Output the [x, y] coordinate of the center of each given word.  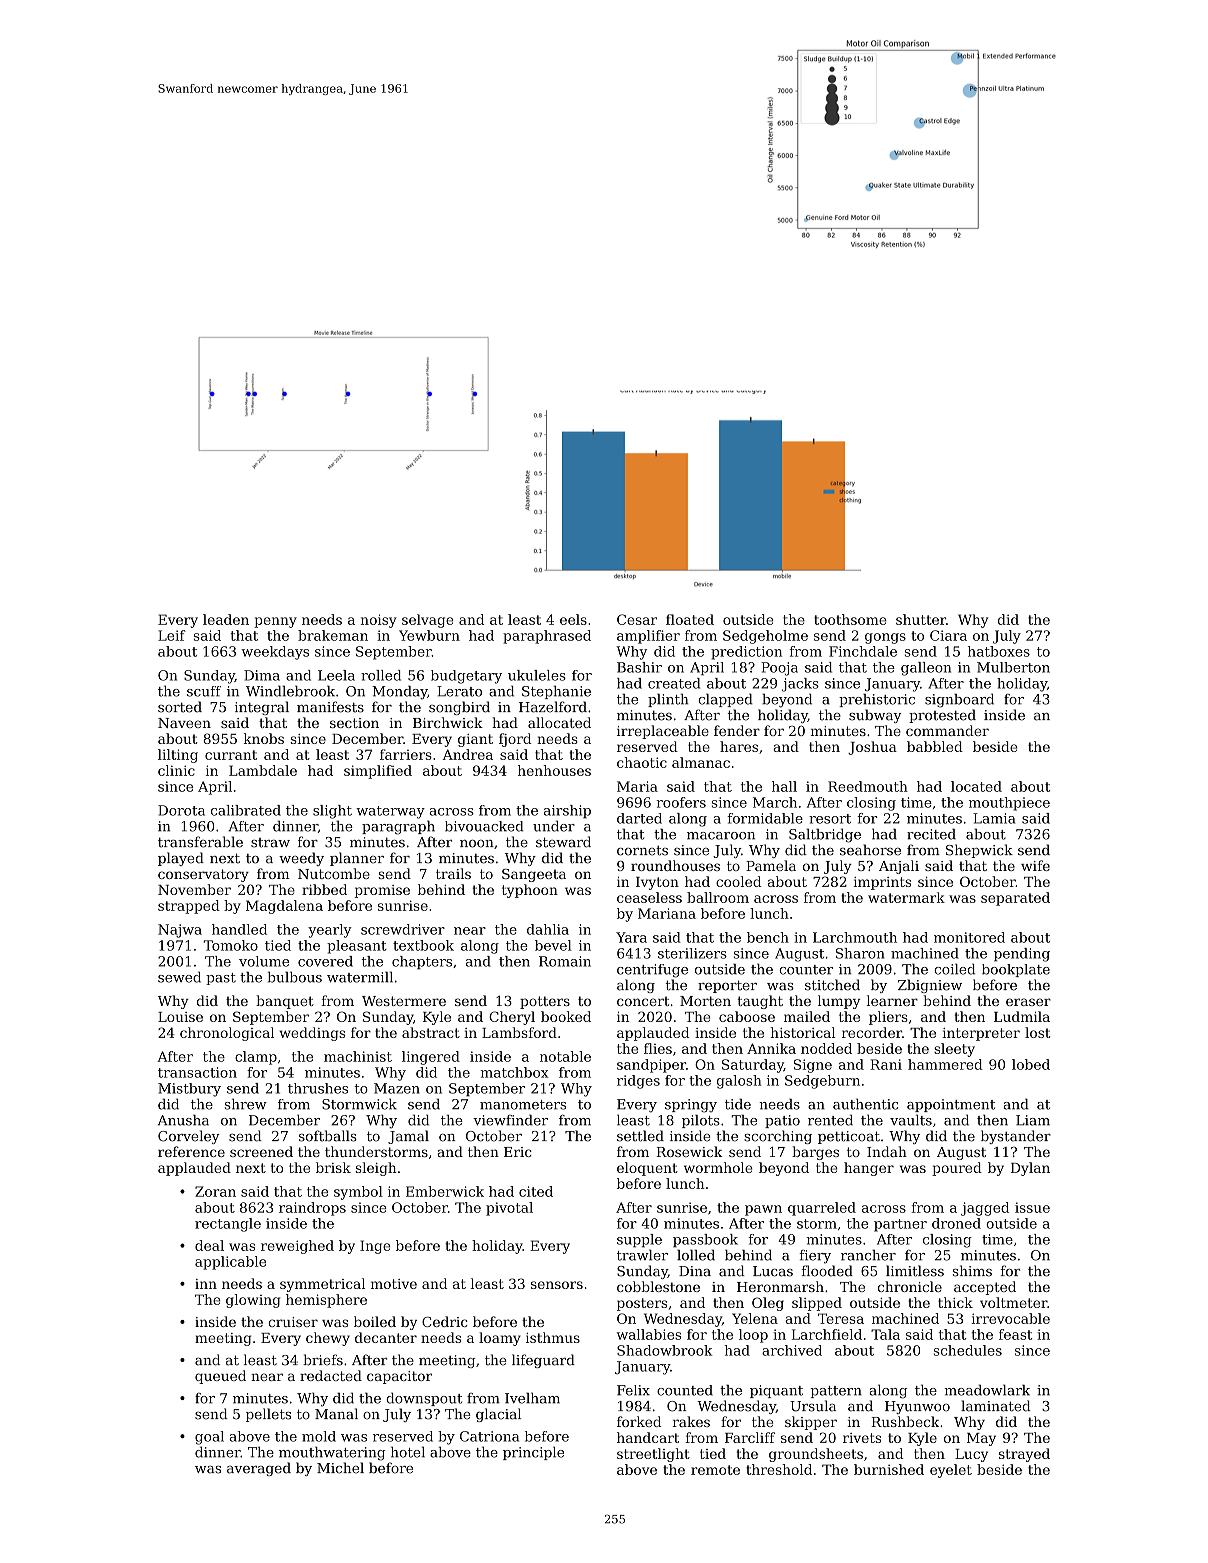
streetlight [653, 1455]
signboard [959, 701]
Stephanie [556, 692]
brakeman [333, 635]
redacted [331, 1375]
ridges [638, 1082]
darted [639, 818]
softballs [328, 1136]
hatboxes [999, 651]
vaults [911, 1120]
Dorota [181, 810]
